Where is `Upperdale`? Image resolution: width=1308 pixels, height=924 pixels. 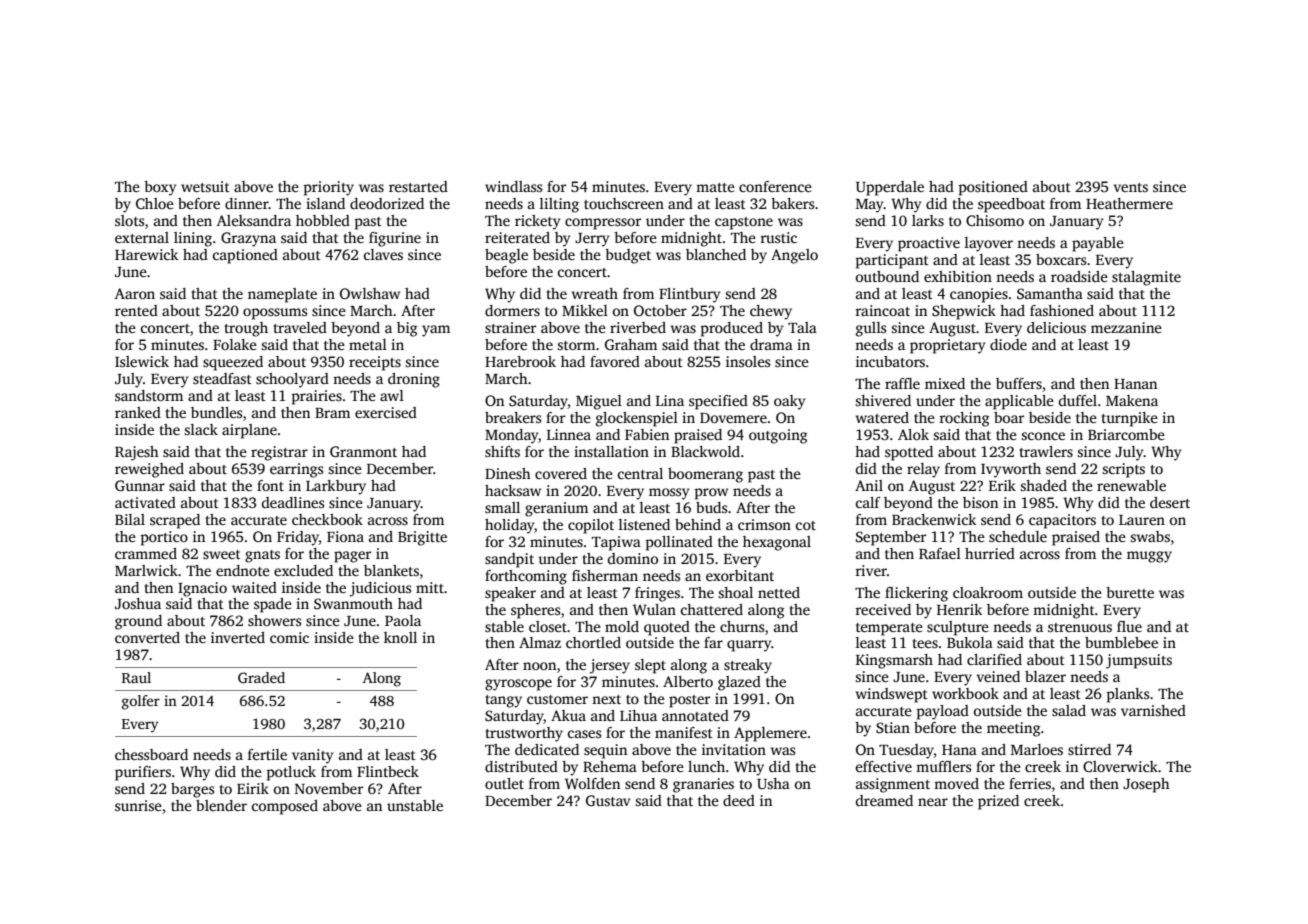 Upperdale is located at coordinates (890, 188).
